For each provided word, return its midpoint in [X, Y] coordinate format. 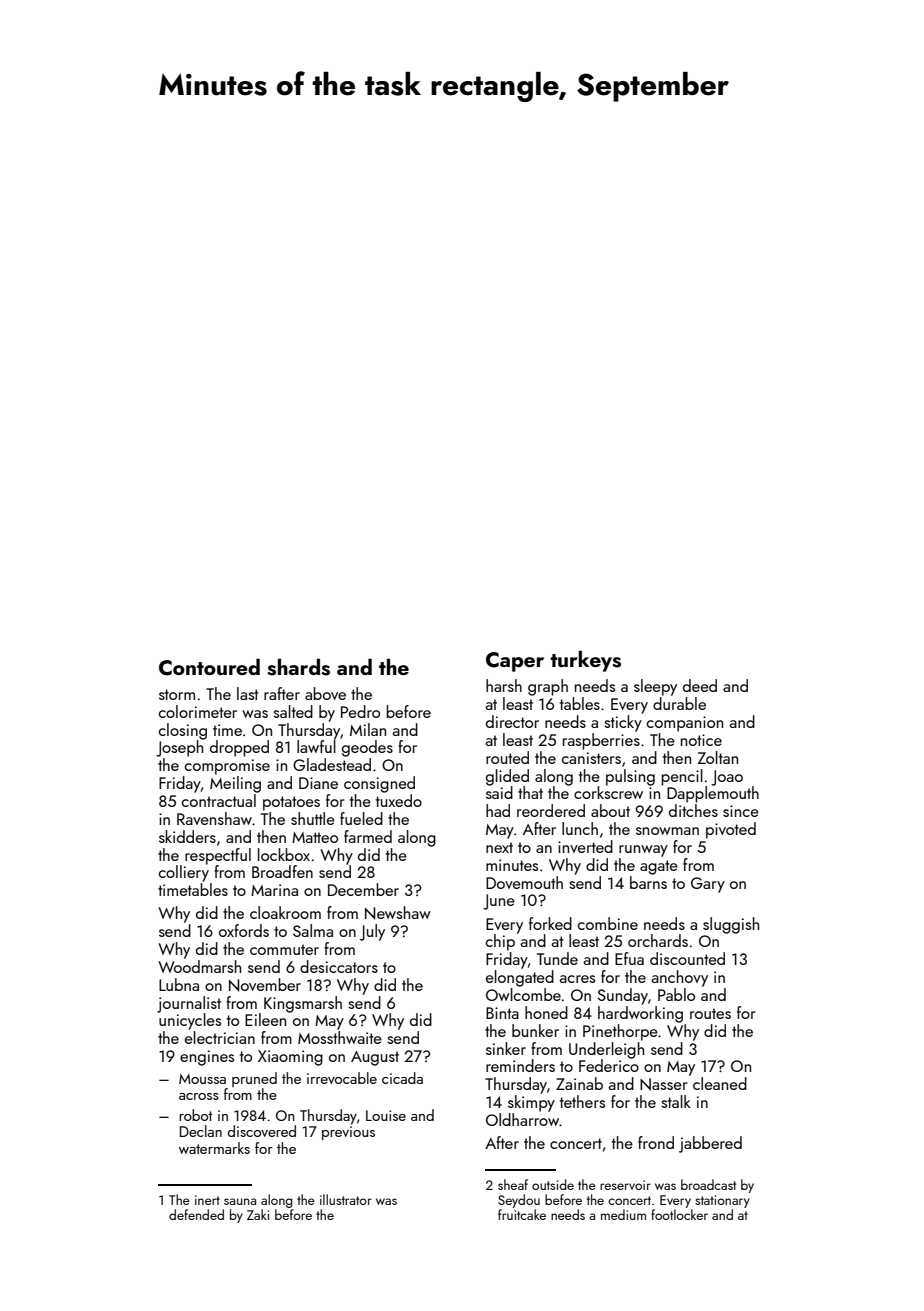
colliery [184, 873]
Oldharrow [523, 1119]
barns [648, 882]
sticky [623, 723]
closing [183, 731]
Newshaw [398, 913]
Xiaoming [290, 1058]
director [512, 721]
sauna [240, 1201]
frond [656, 1142]
